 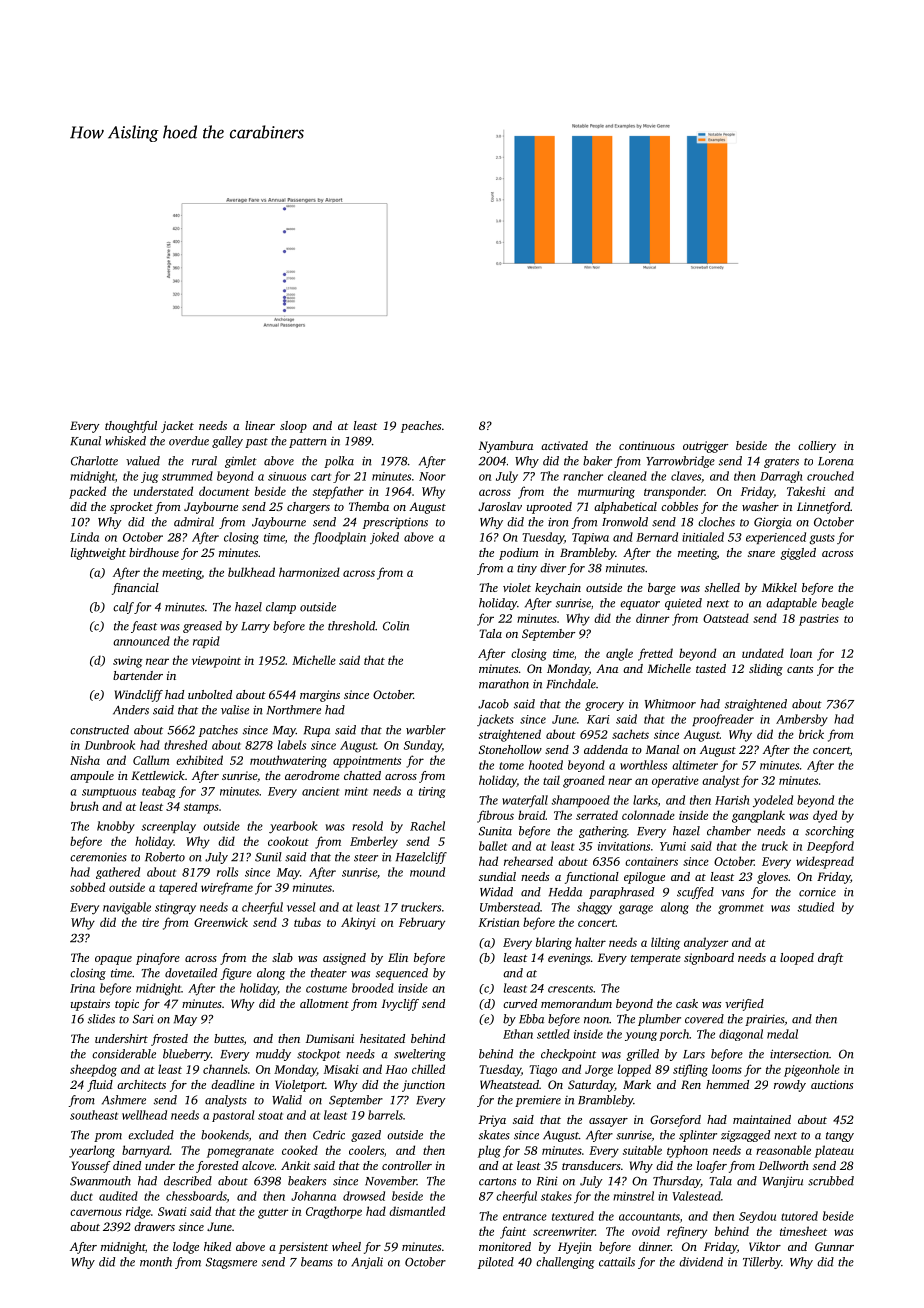 What do you see at coordinates (830, 959) in the page?
I see `draft` at bounding box center [830, 959].
